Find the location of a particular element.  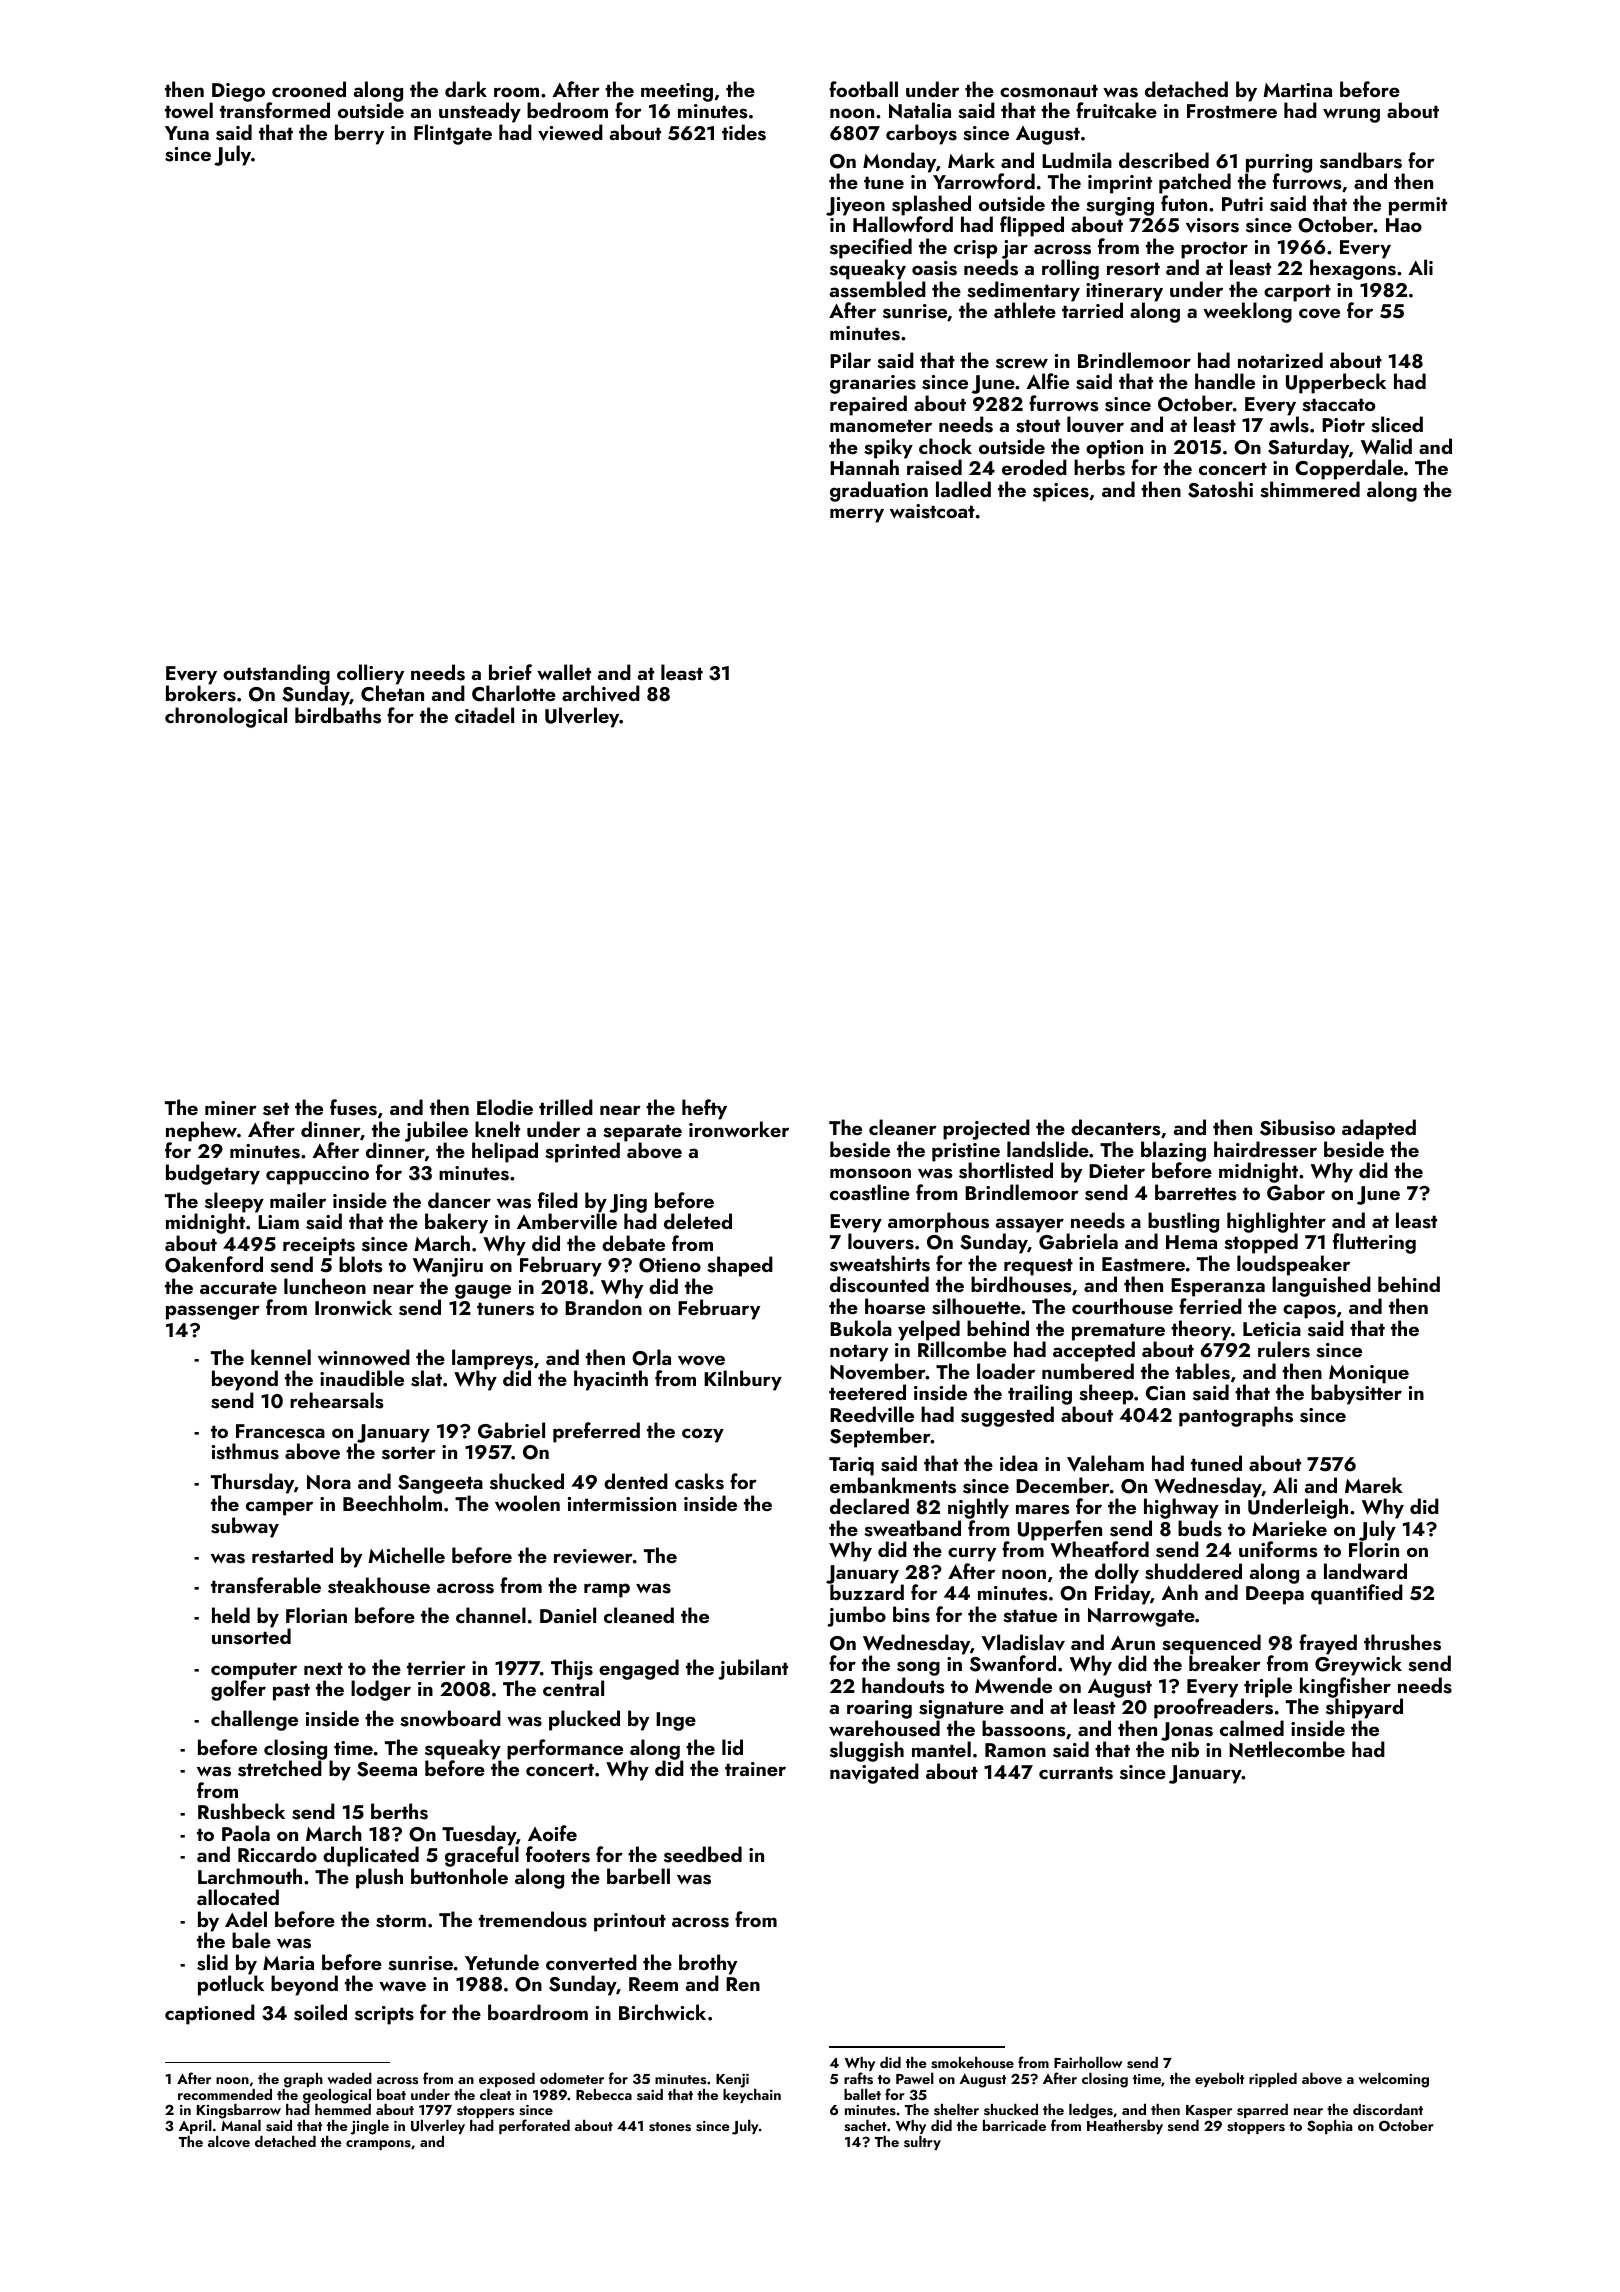

trilled is located at coordinates (566, 1107).
